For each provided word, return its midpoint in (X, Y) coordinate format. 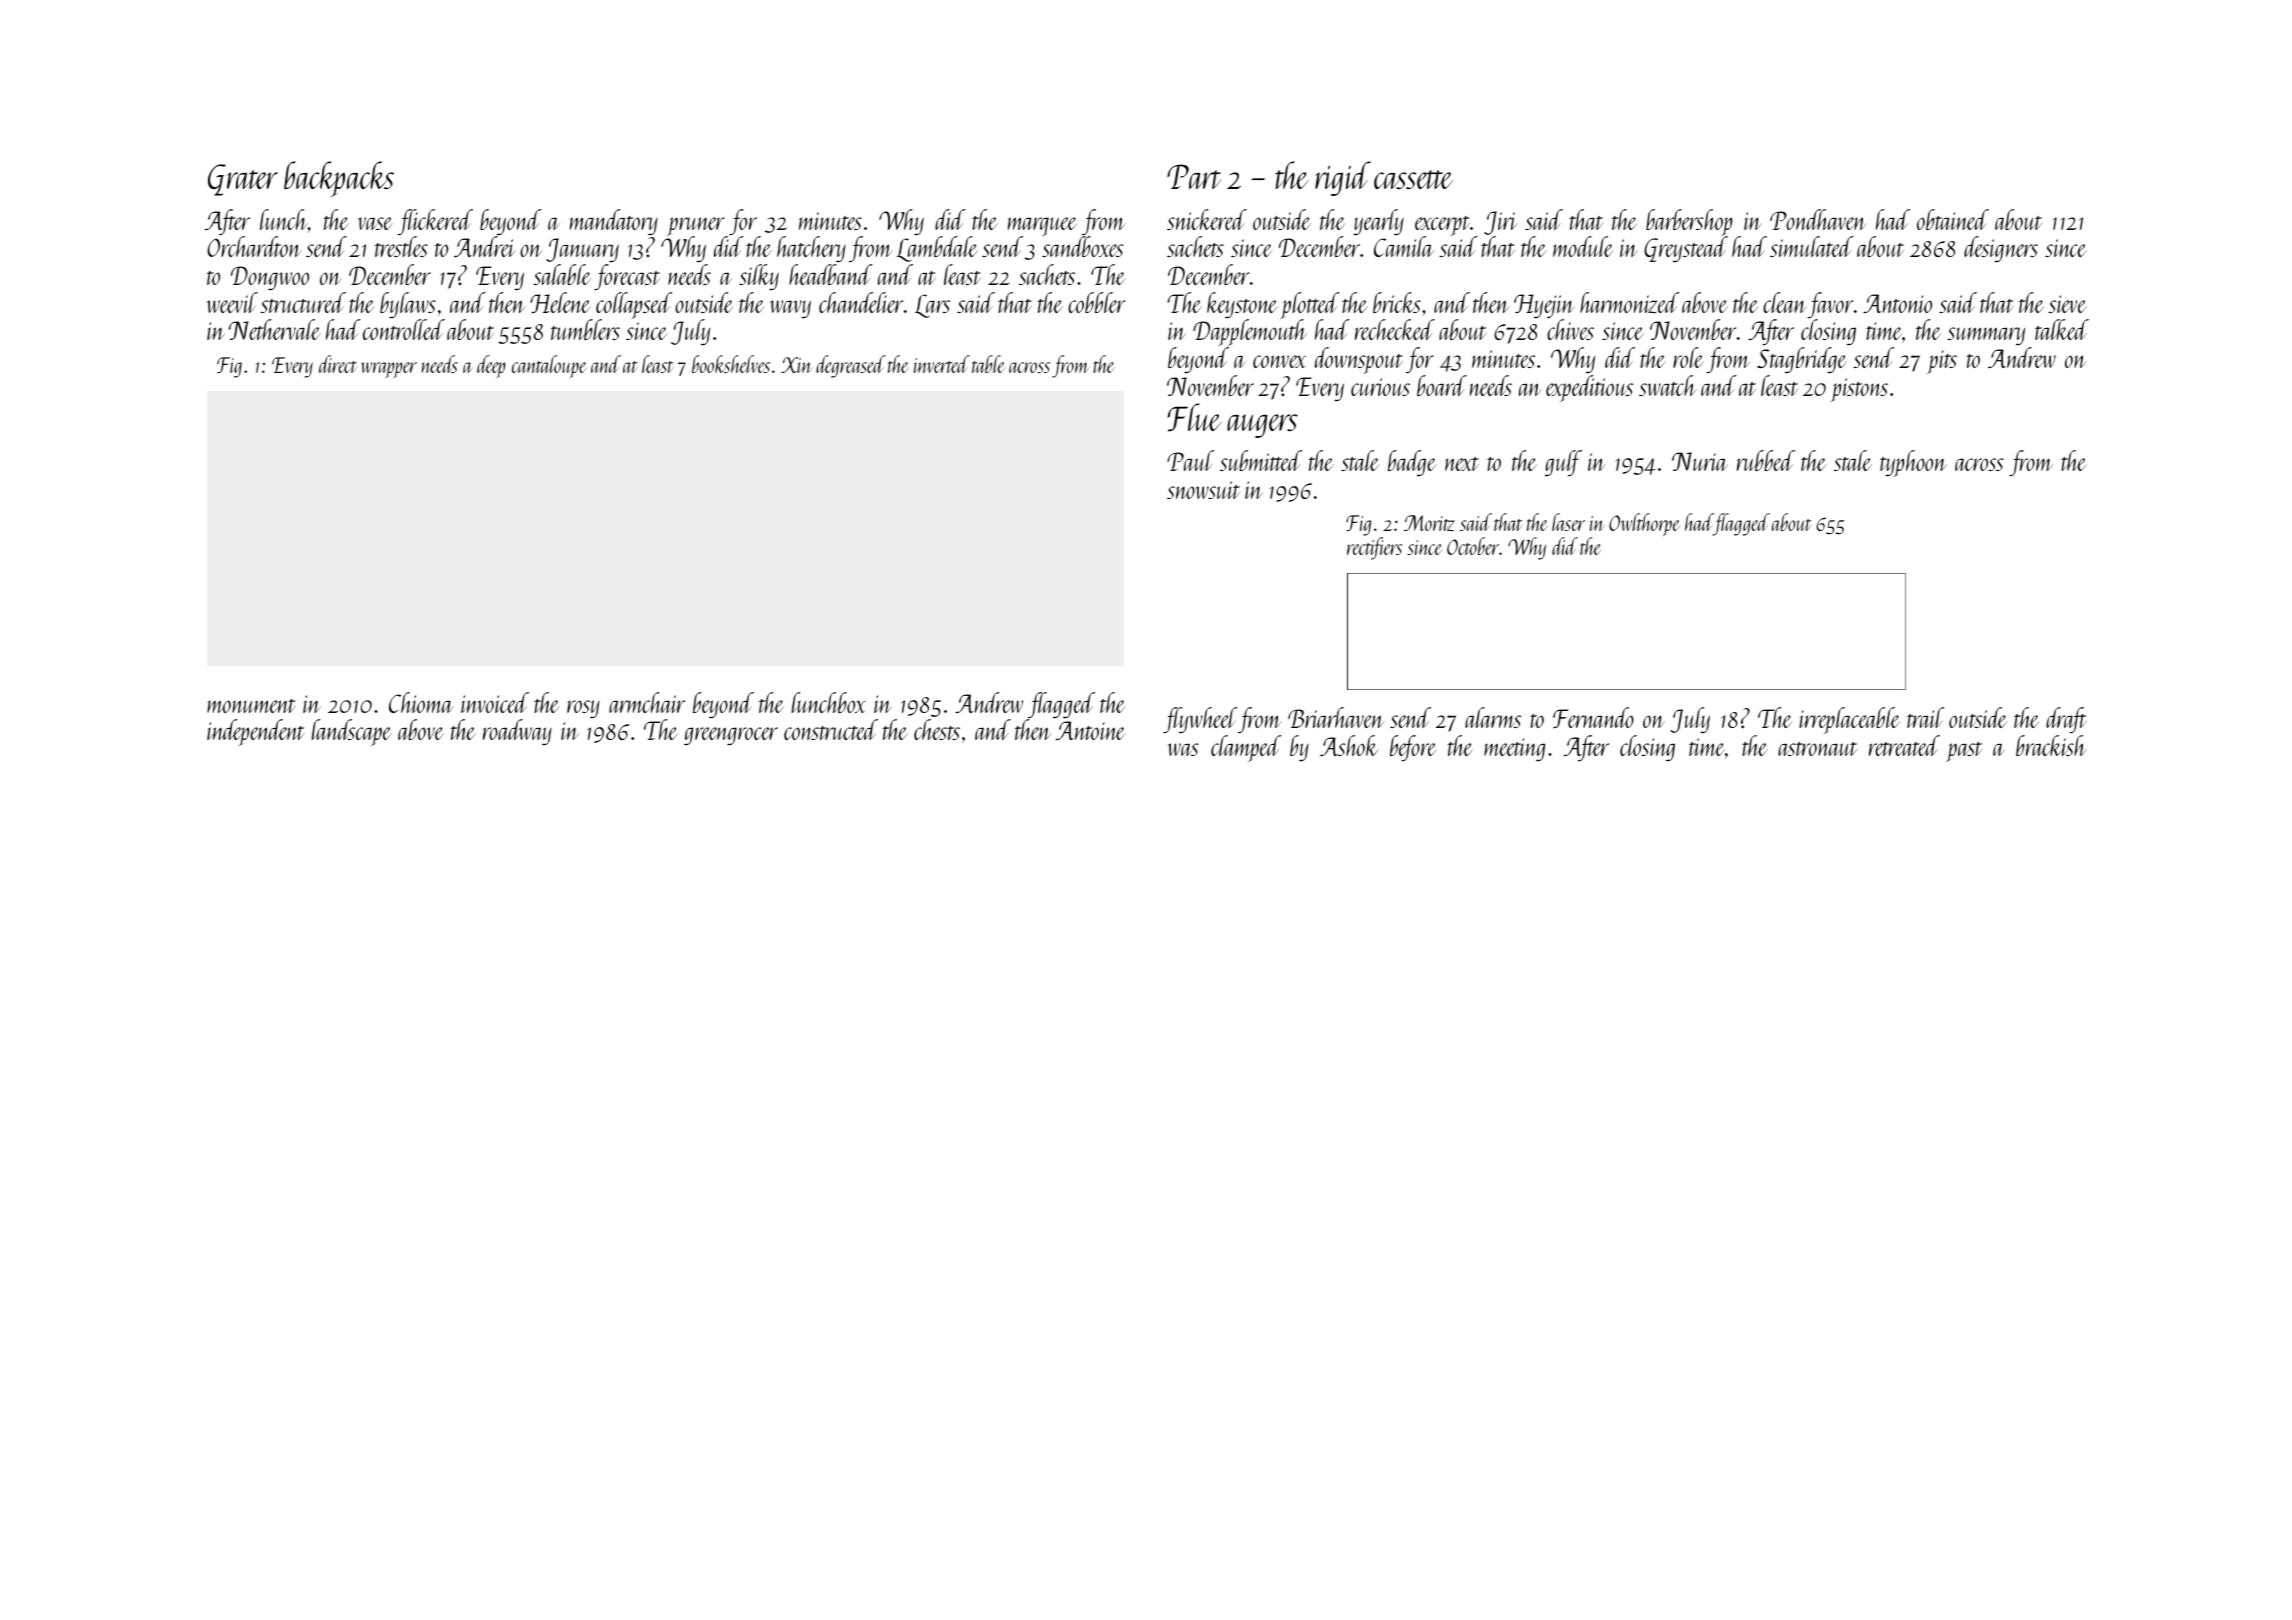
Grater (243, 180)
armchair (647, 702)
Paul (1190, 460)
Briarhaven (1336, 717)
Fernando (1593, 717)
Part (1194, 176)
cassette (1413, 179)
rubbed (1766, 460)
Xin (797, 365)
